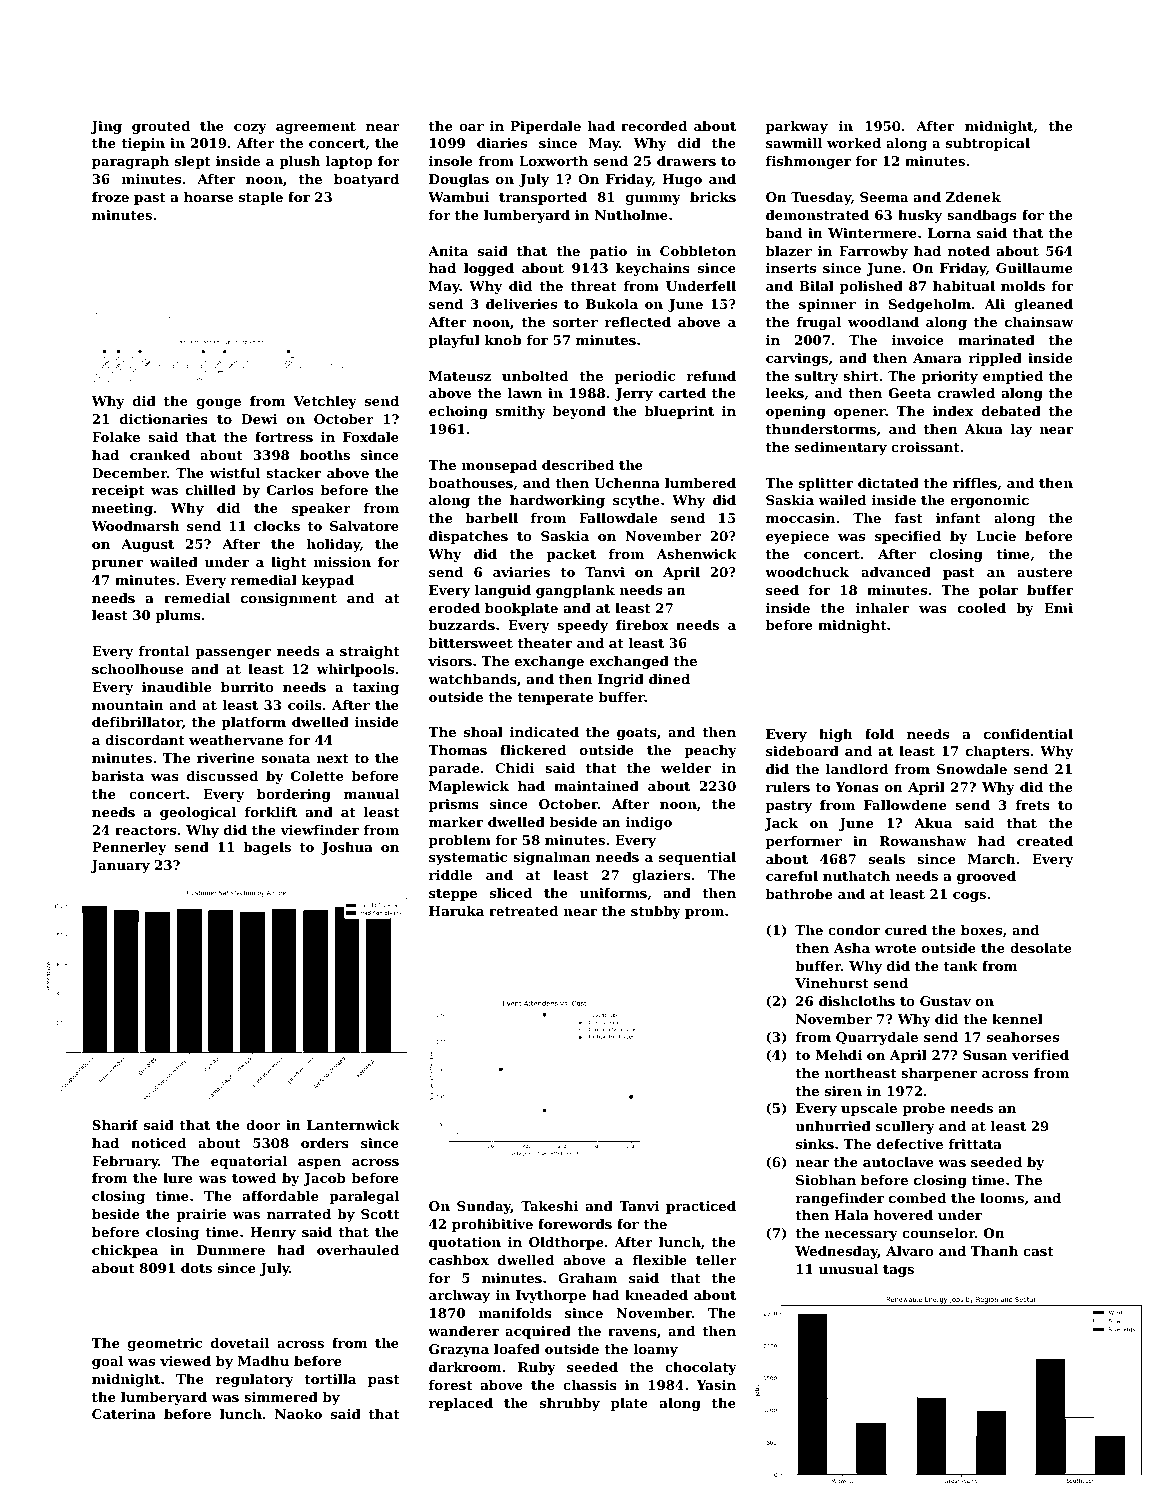 The image size is (1165, 1507). What do you see at coordinates (905, 805) in the screenshot?
I see `Fallowdene` at bounding box center [905, 805].
